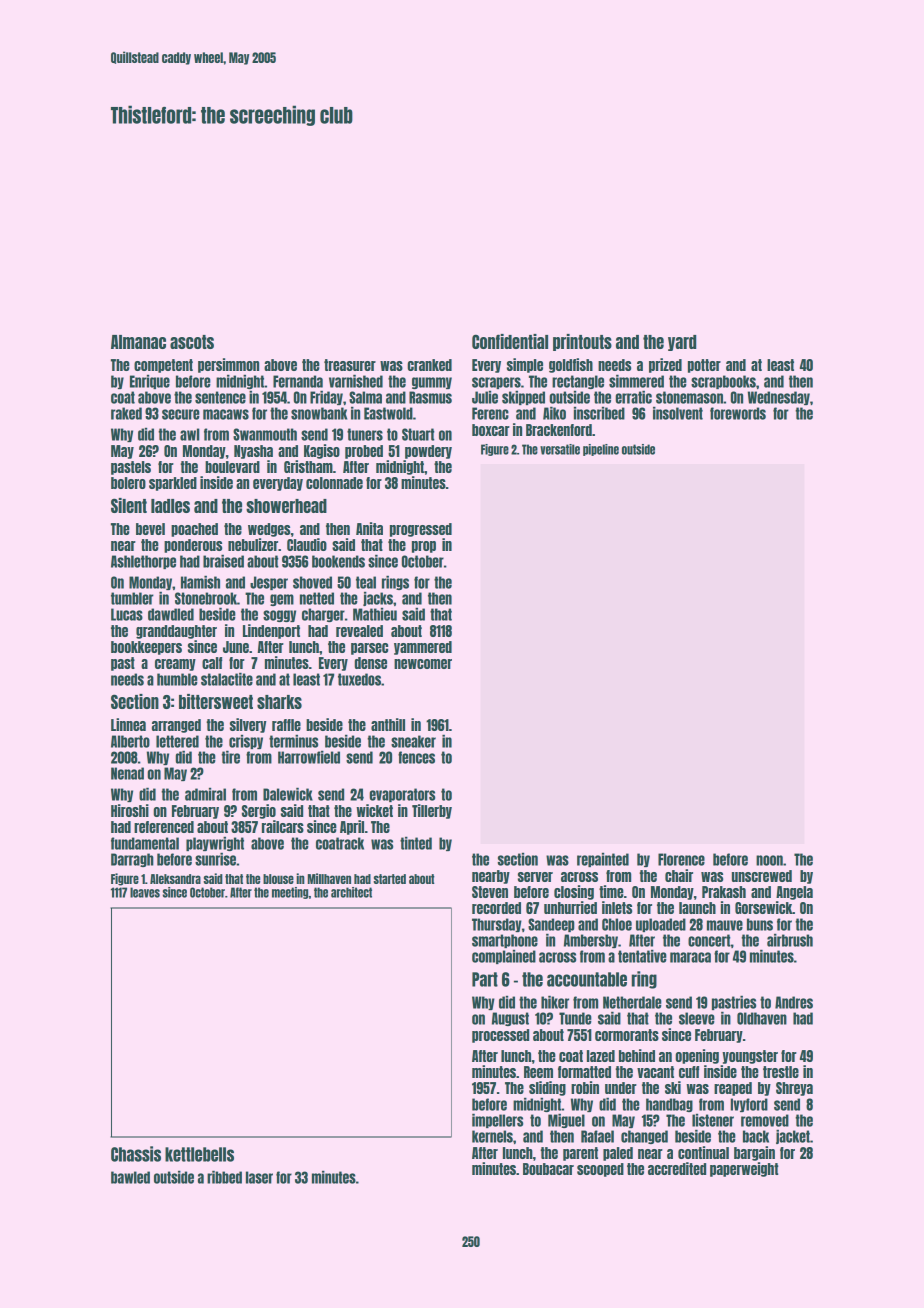  Describe the element at coordinates (779, 398) in the screenshot. I see `Wednesday` at that location.
